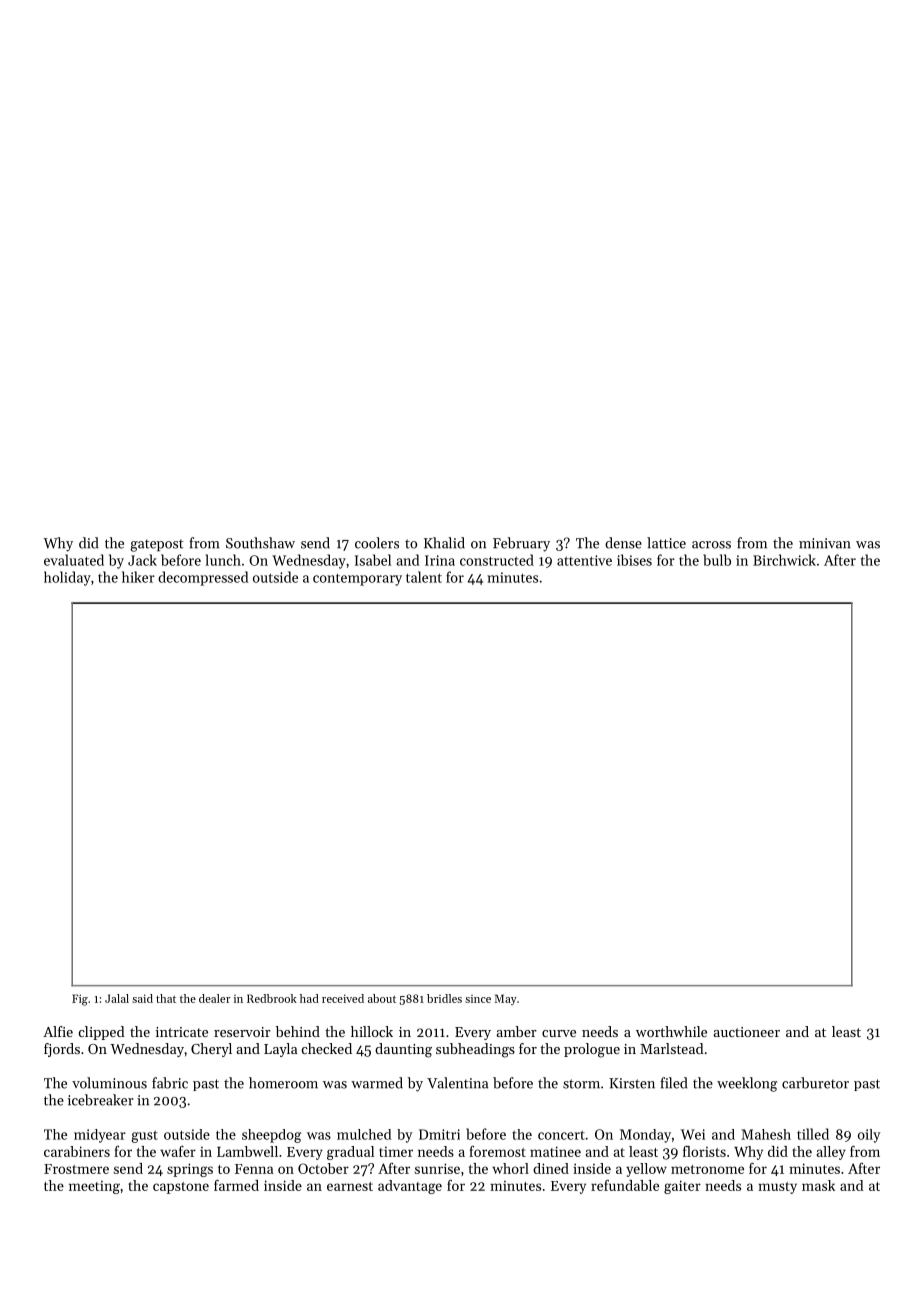  I want to click on Khalid, so click(444, 543).
